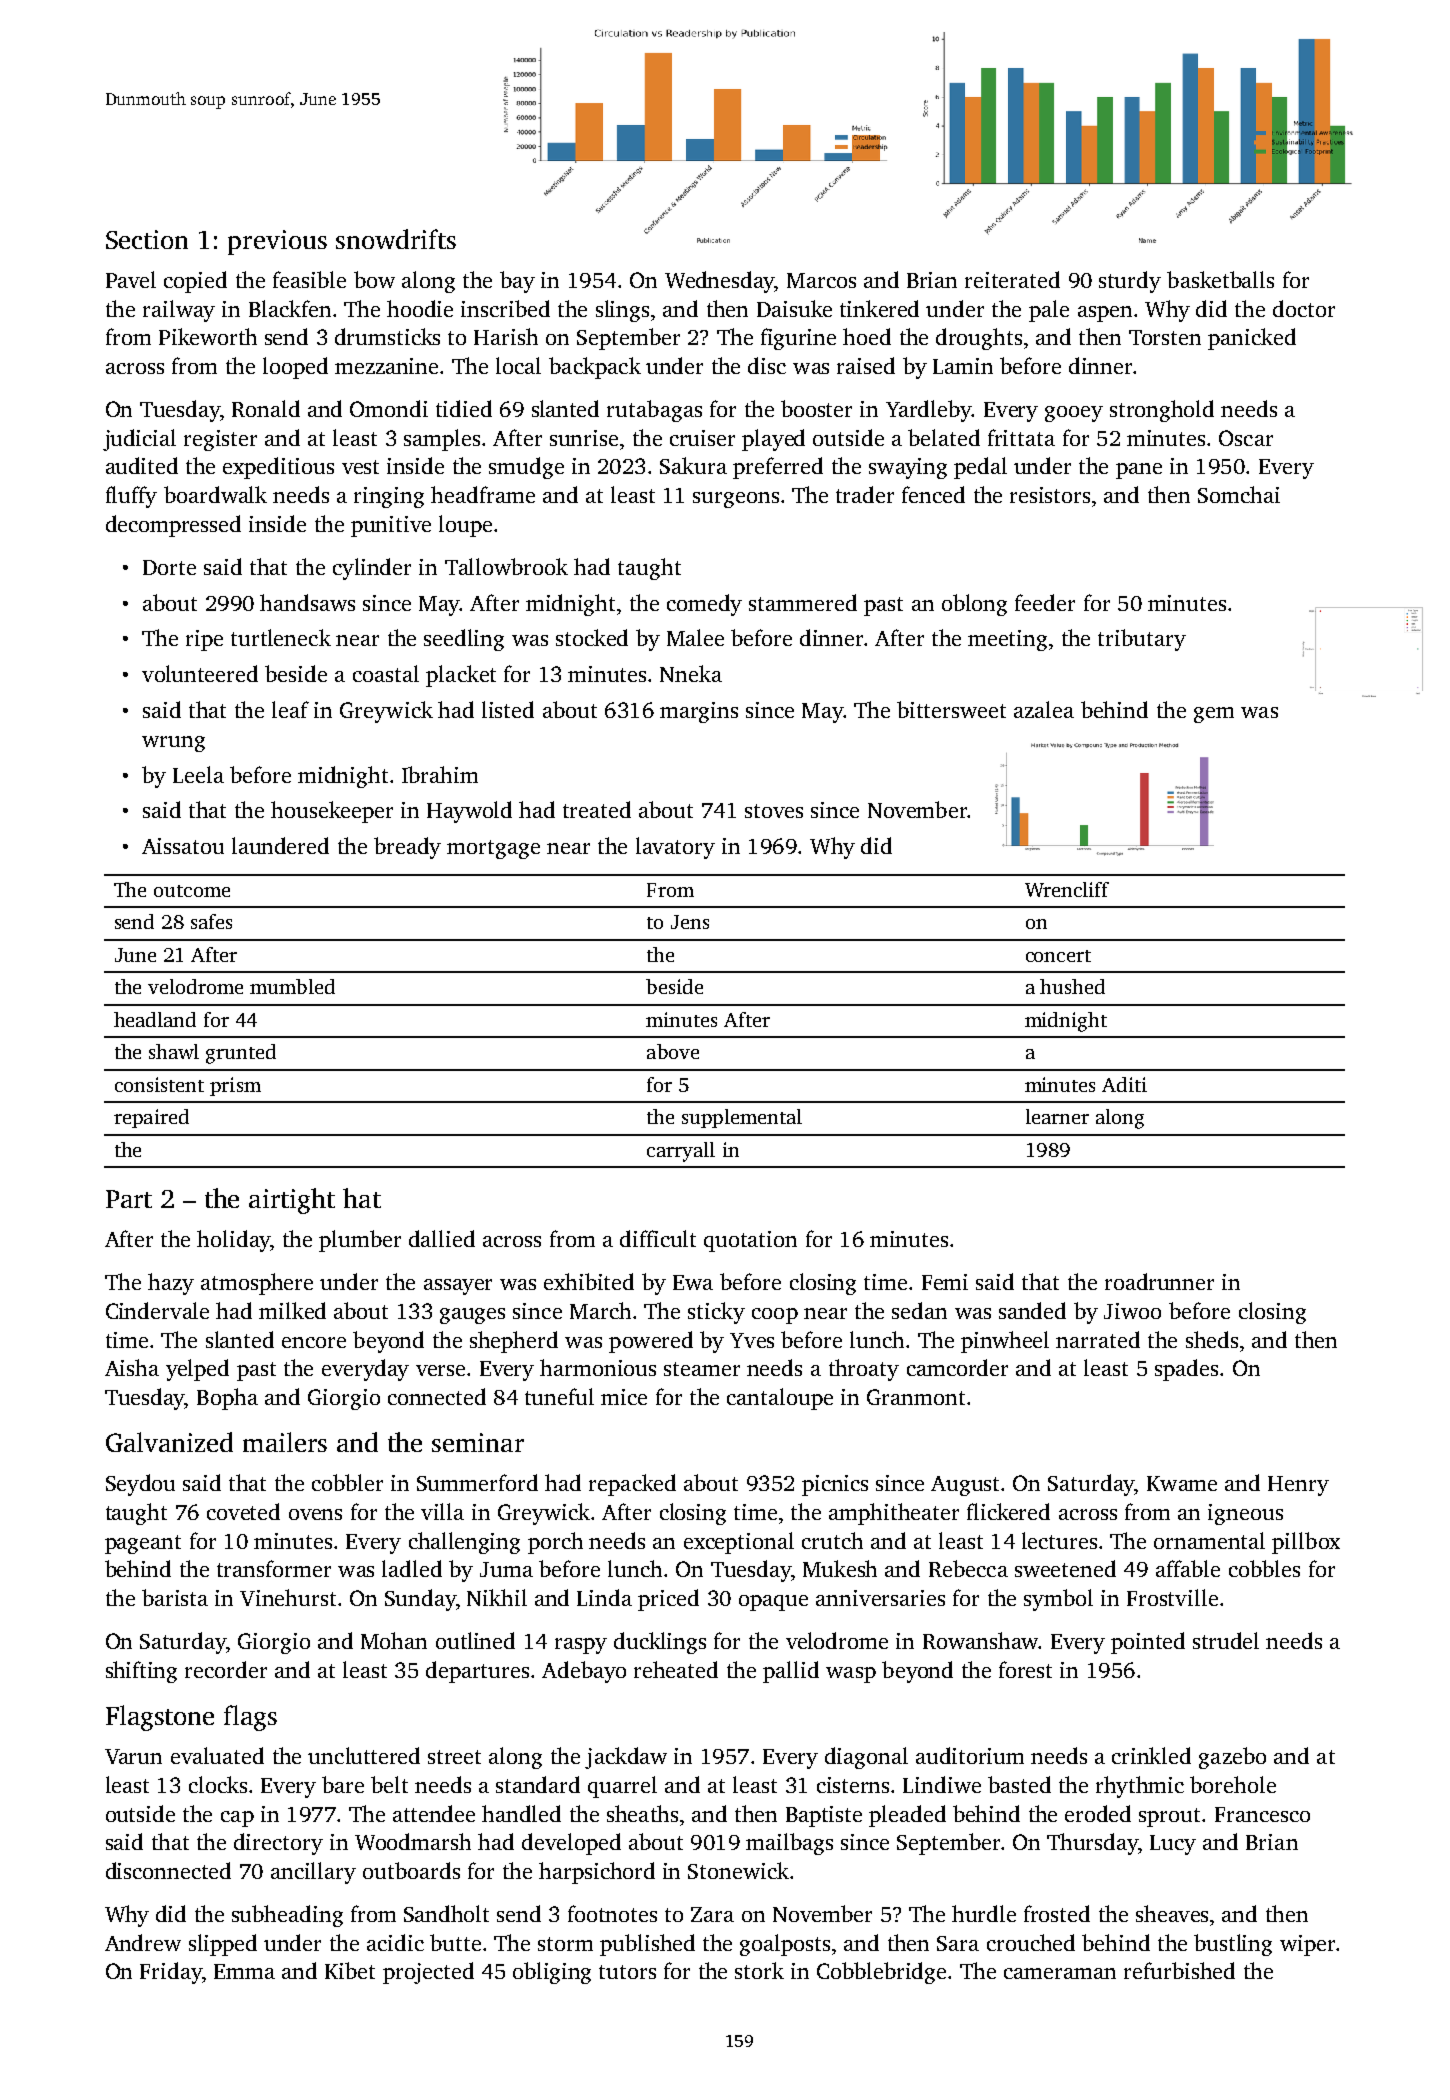  Describe the element at coordinates (1162, 411) in the screenshot. I see `stronghold` at that location.
